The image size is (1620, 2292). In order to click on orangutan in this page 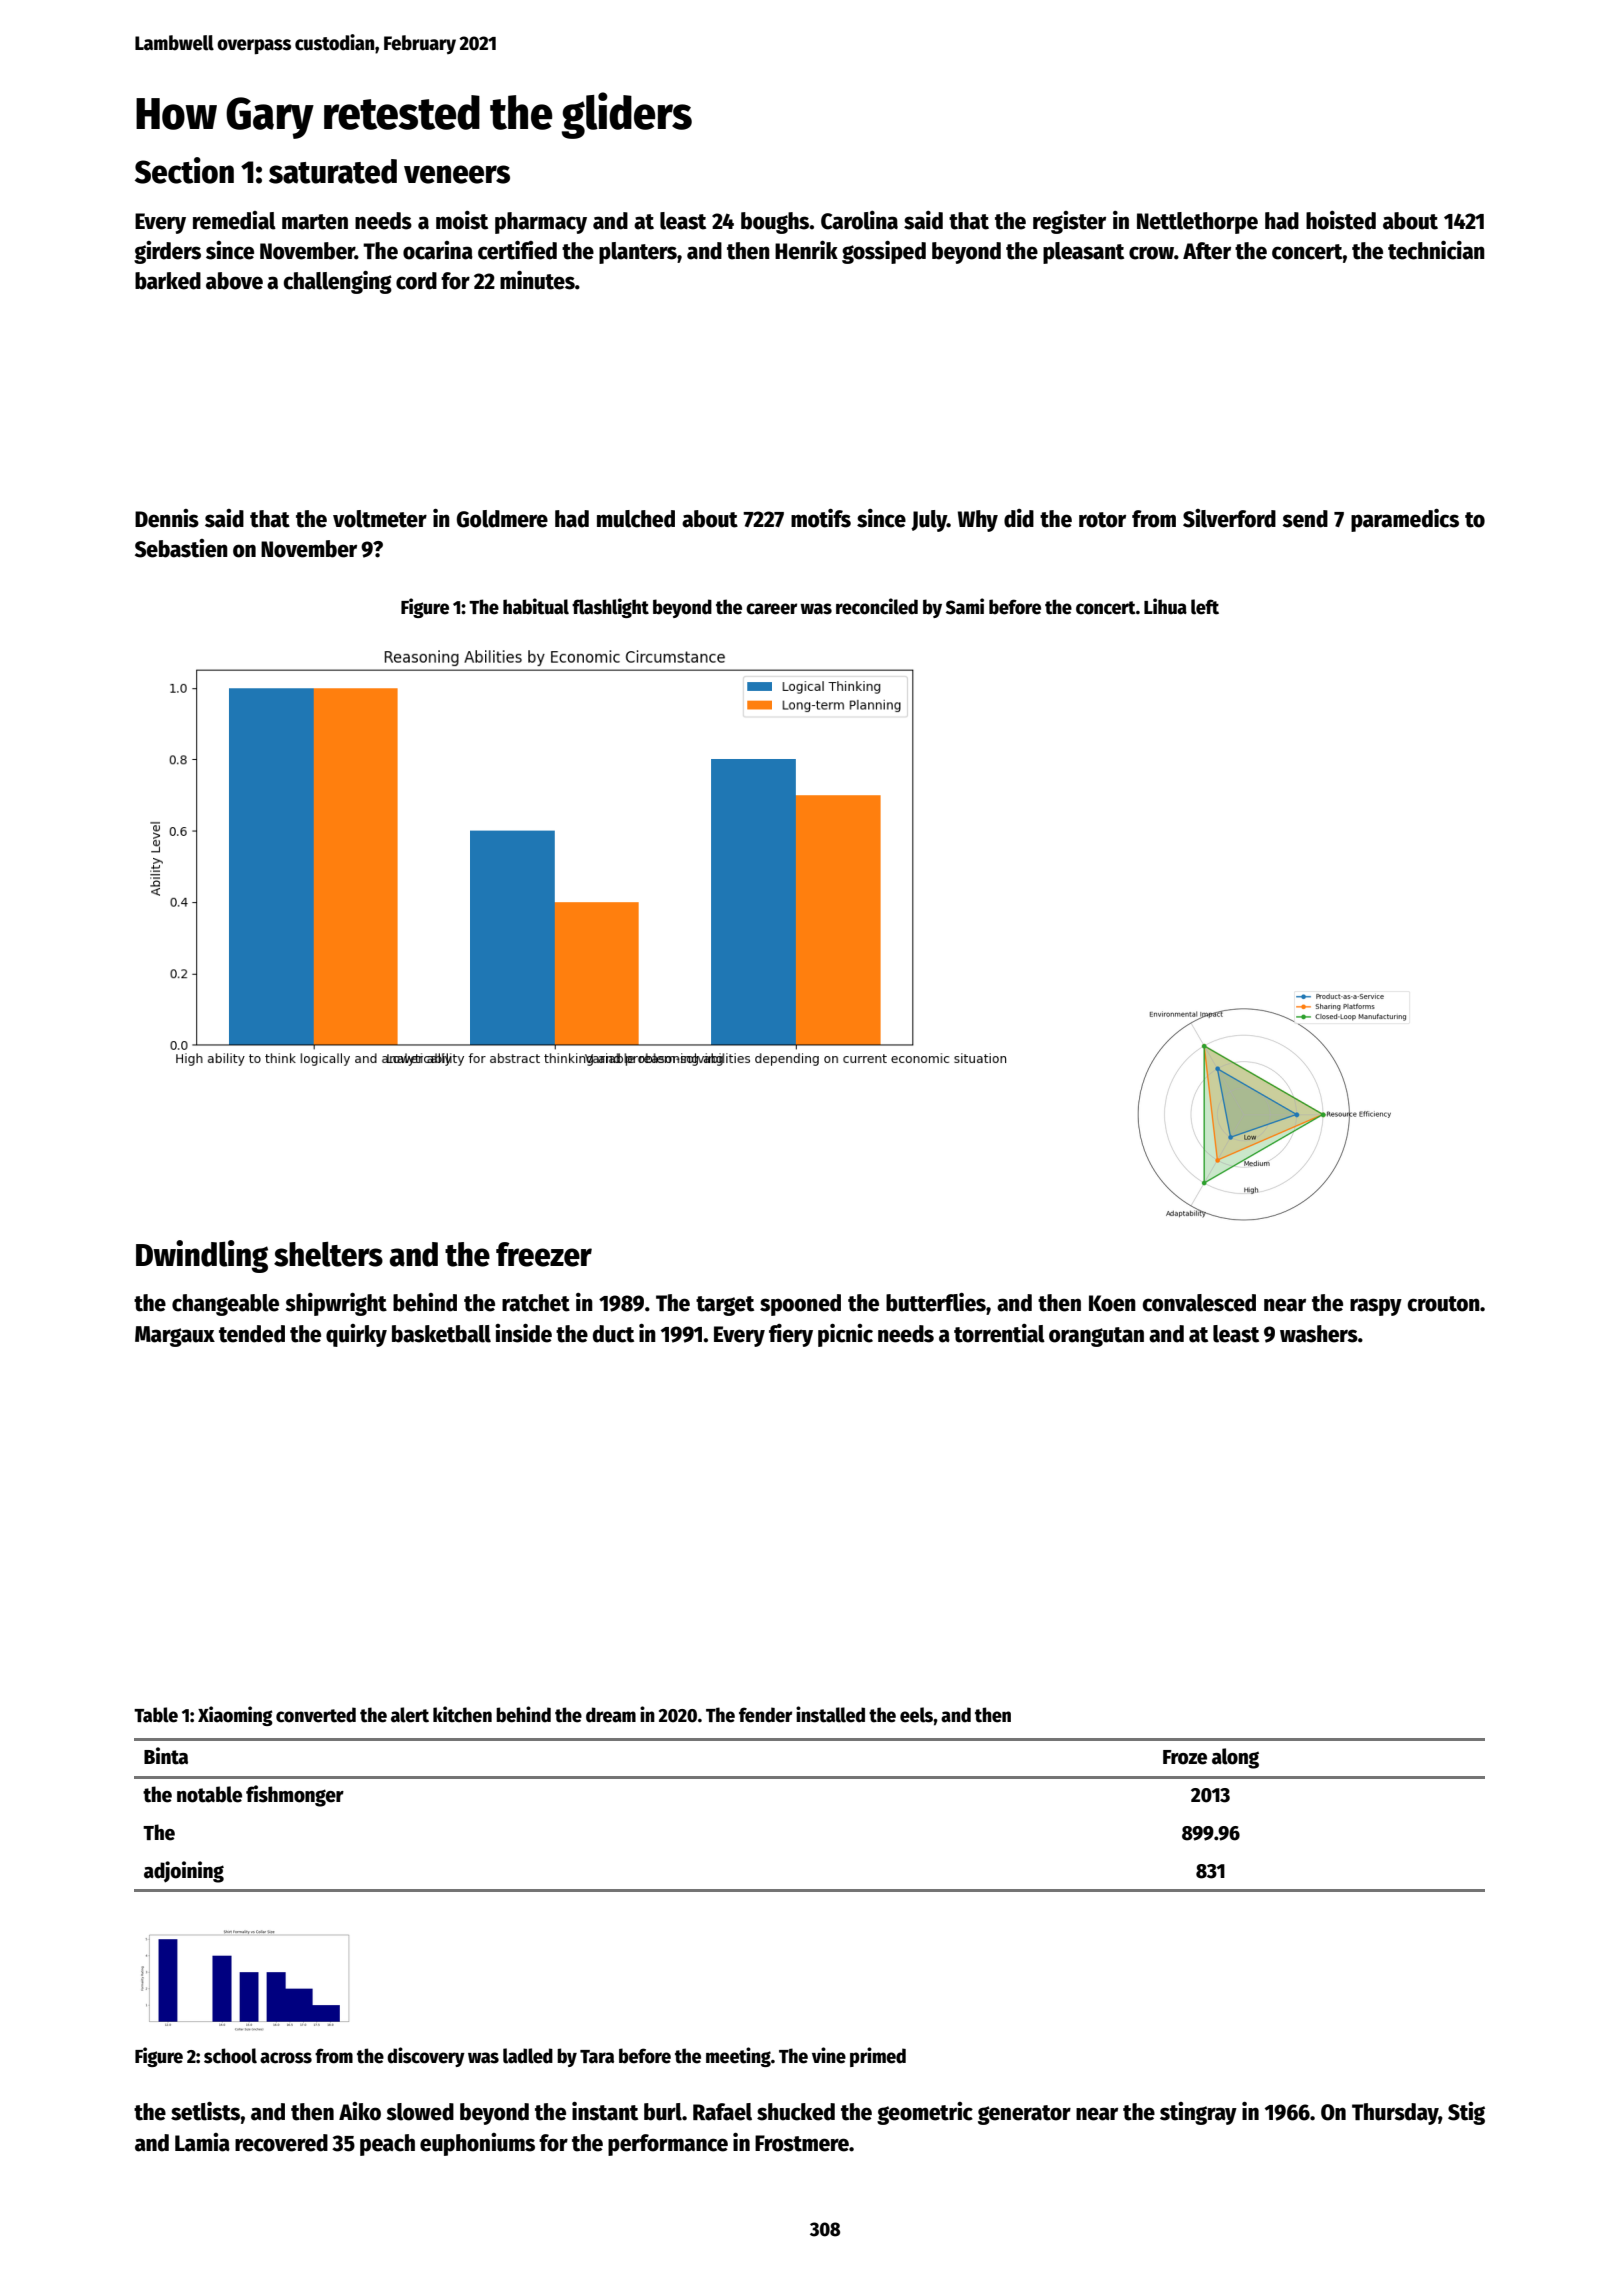, I will do `click(1096, 1337)`.
